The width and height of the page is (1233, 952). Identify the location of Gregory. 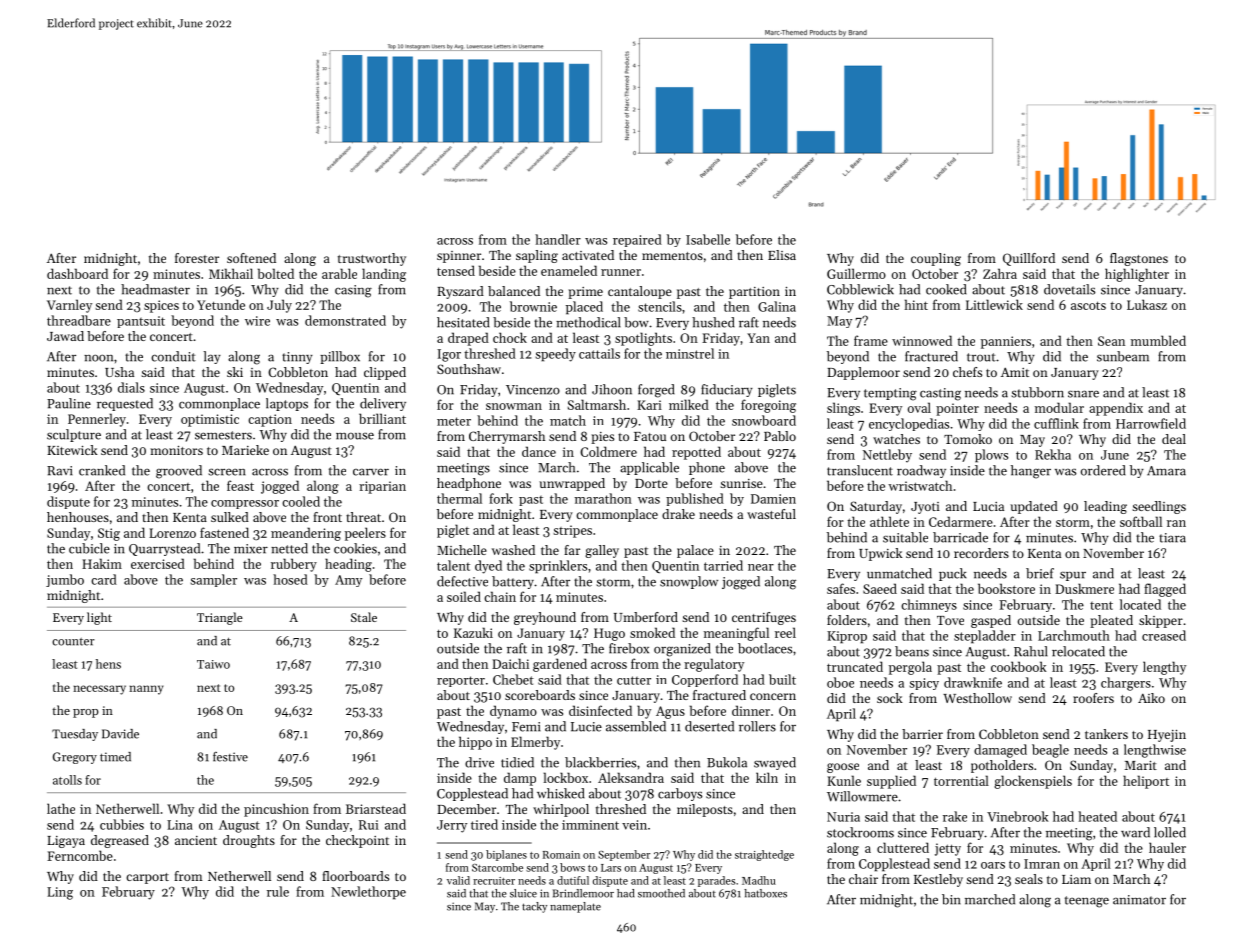
(75, 758).
